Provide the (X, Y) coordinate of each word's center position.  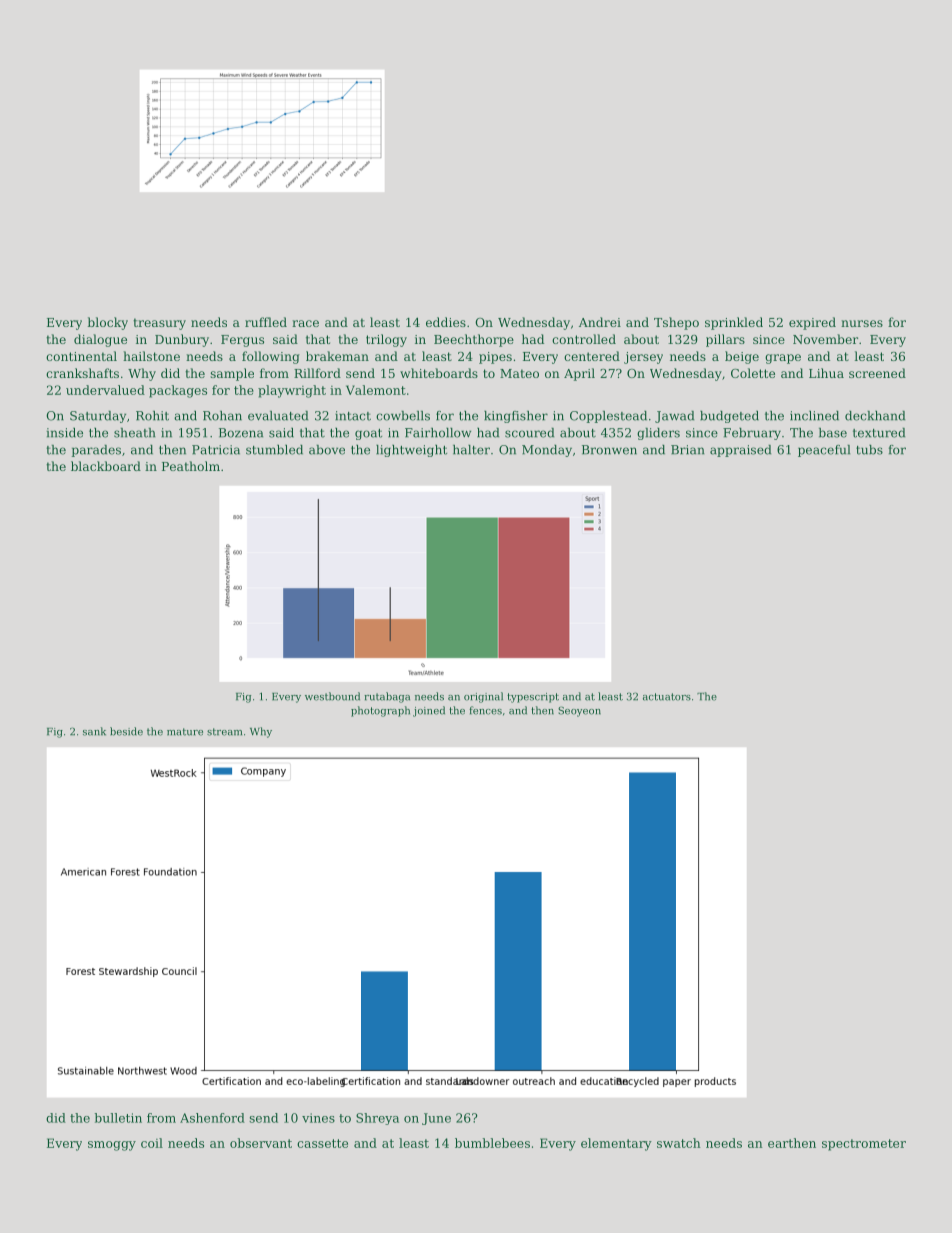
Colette (753, 373)
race (305, 323)
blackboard (106, 466)
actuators (667, 697)
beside (126, 731)
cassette (322, 1143)
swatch (679, 1143)
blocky (107, 323)
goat (368, 434)
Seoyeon (579, 711)
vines (318, 1118)
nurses (862, 323)
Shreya (377, 1119)
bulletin (118, 1118)
